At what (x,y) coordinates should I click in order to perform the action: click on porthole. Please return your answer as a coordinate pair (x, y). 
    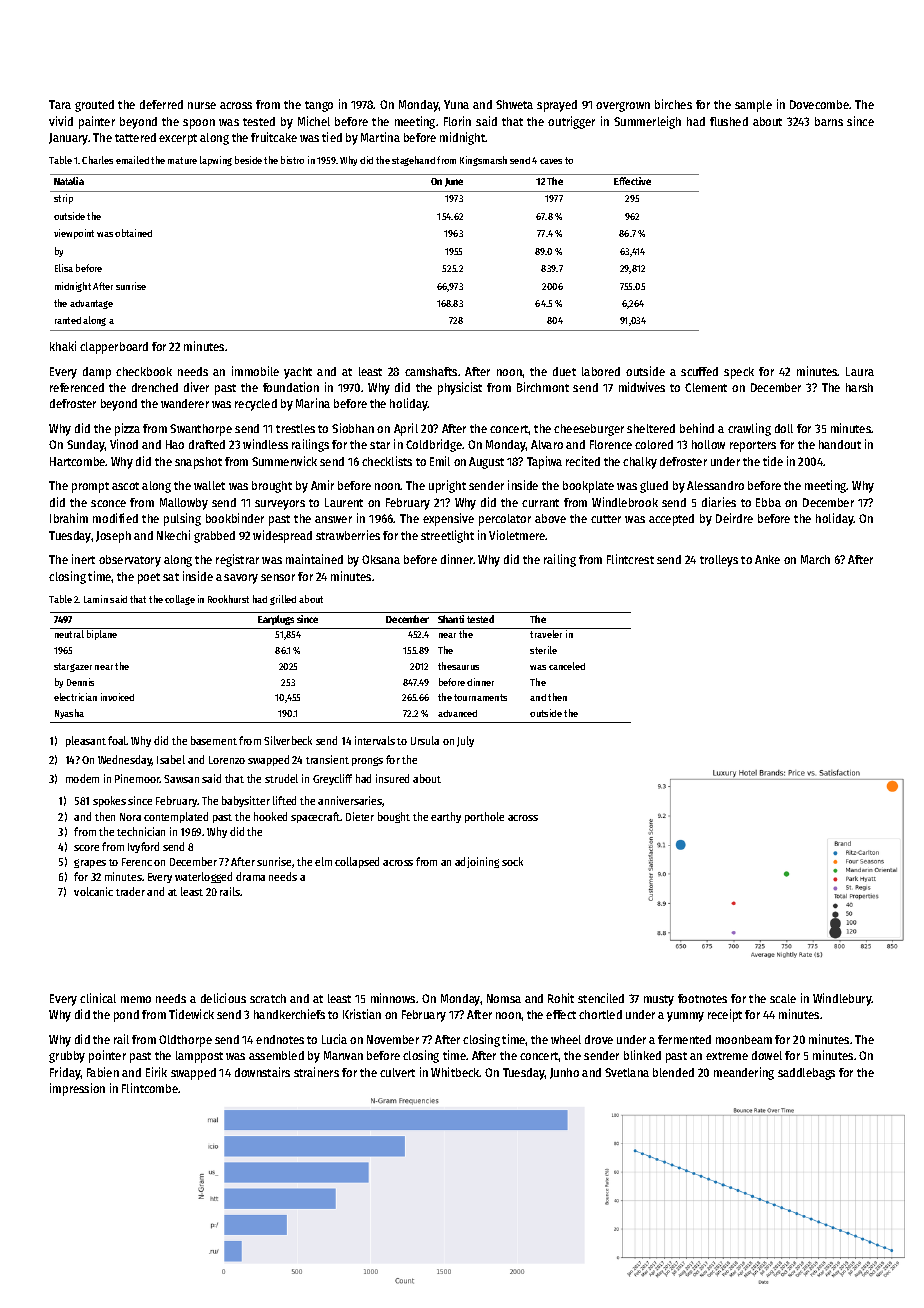
    Looking at the image, I should click on (484, 817).
